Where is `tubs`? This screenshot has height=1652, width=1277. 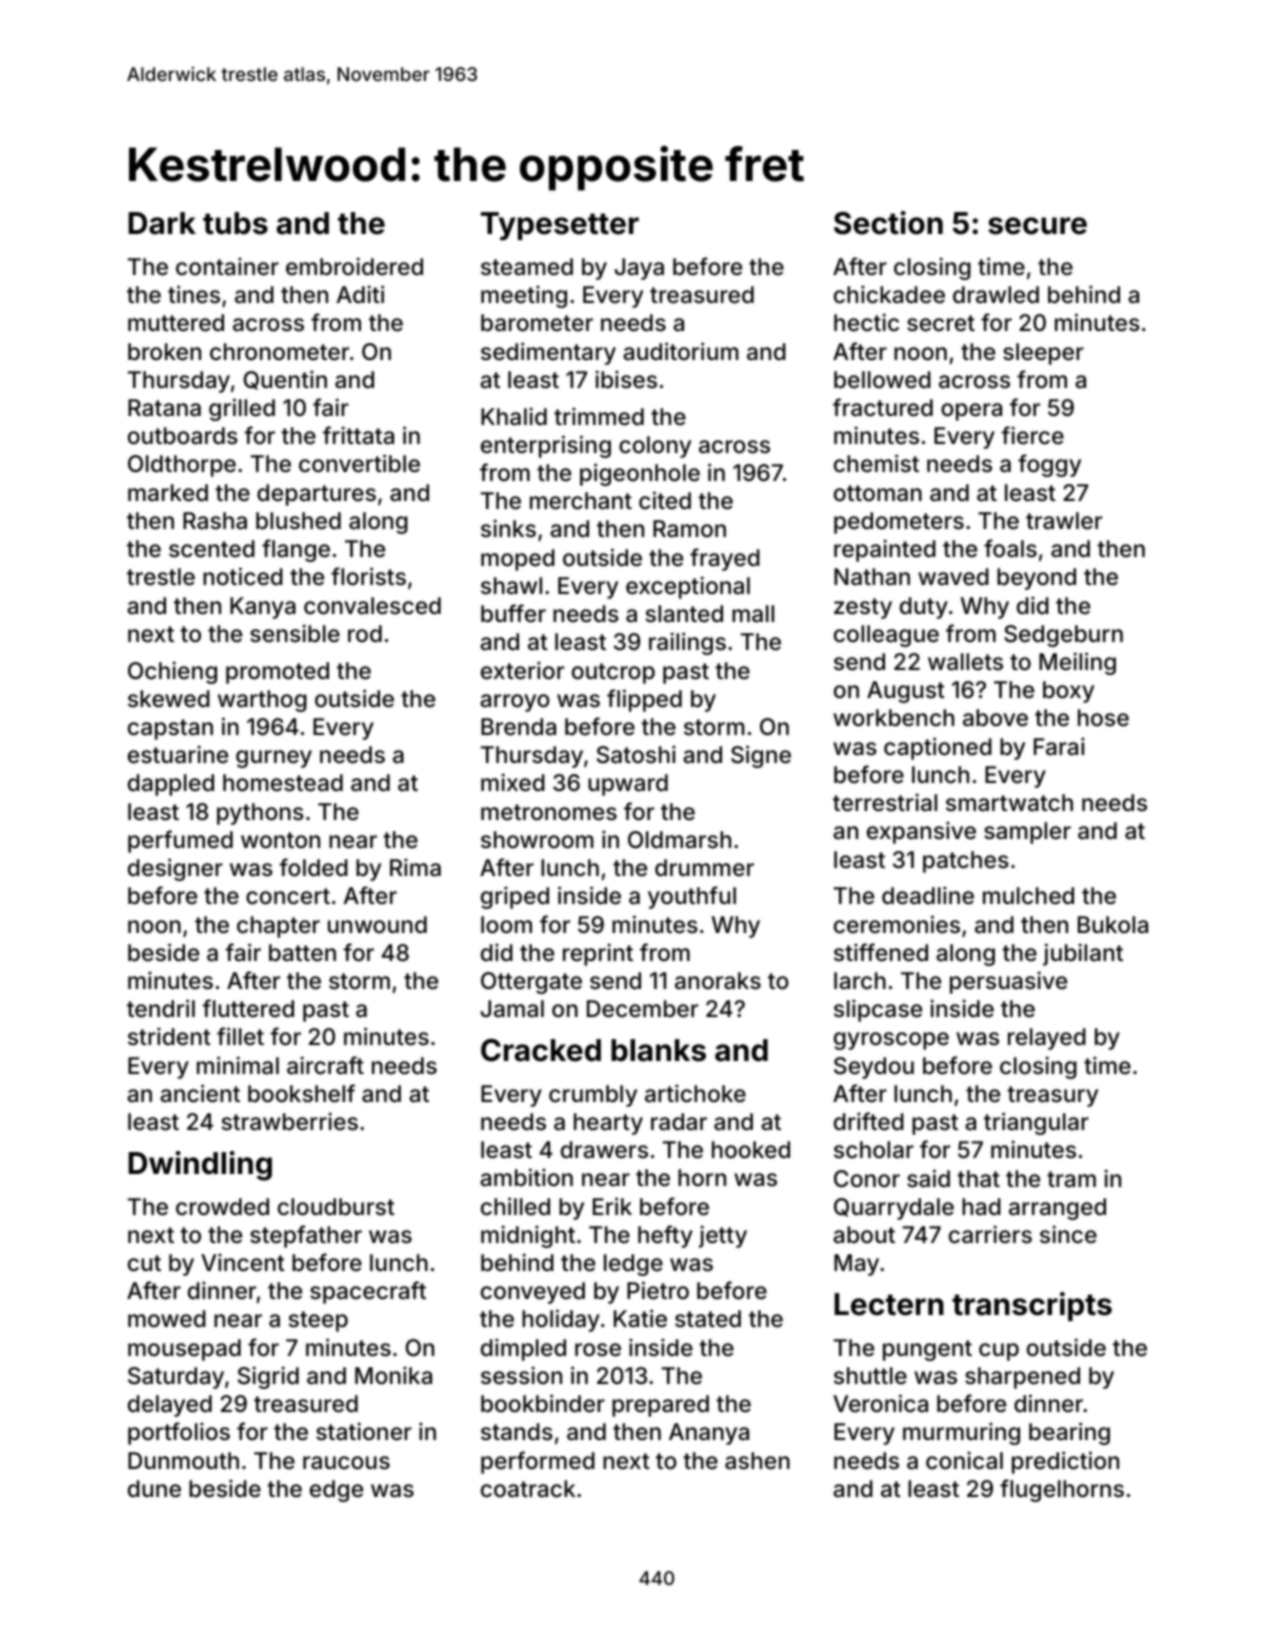
tubs is located at coordinates (235, 223).
